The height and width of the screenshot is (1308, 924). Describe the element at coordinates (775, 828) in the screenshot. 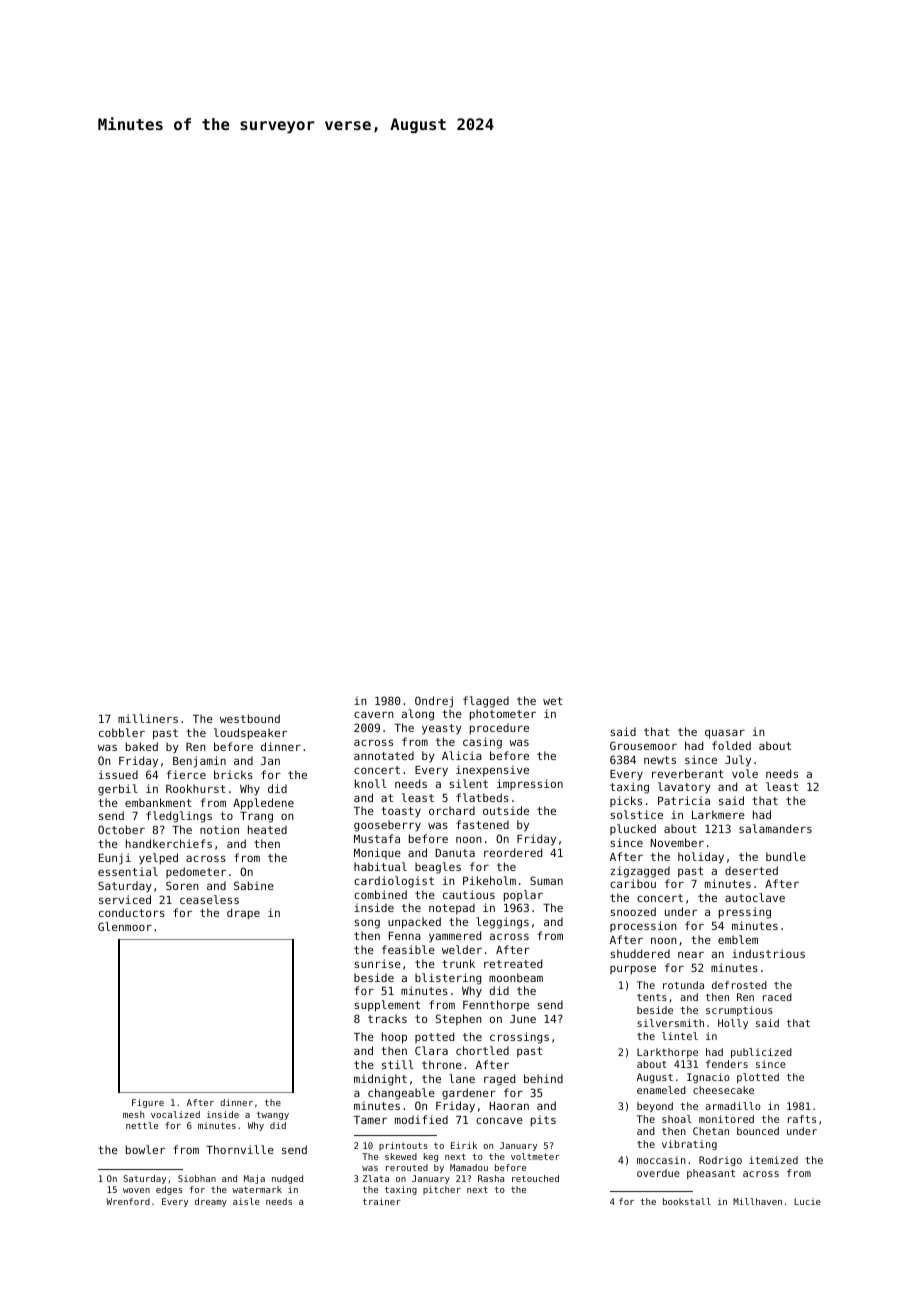

I see `salamanders` at that location.
